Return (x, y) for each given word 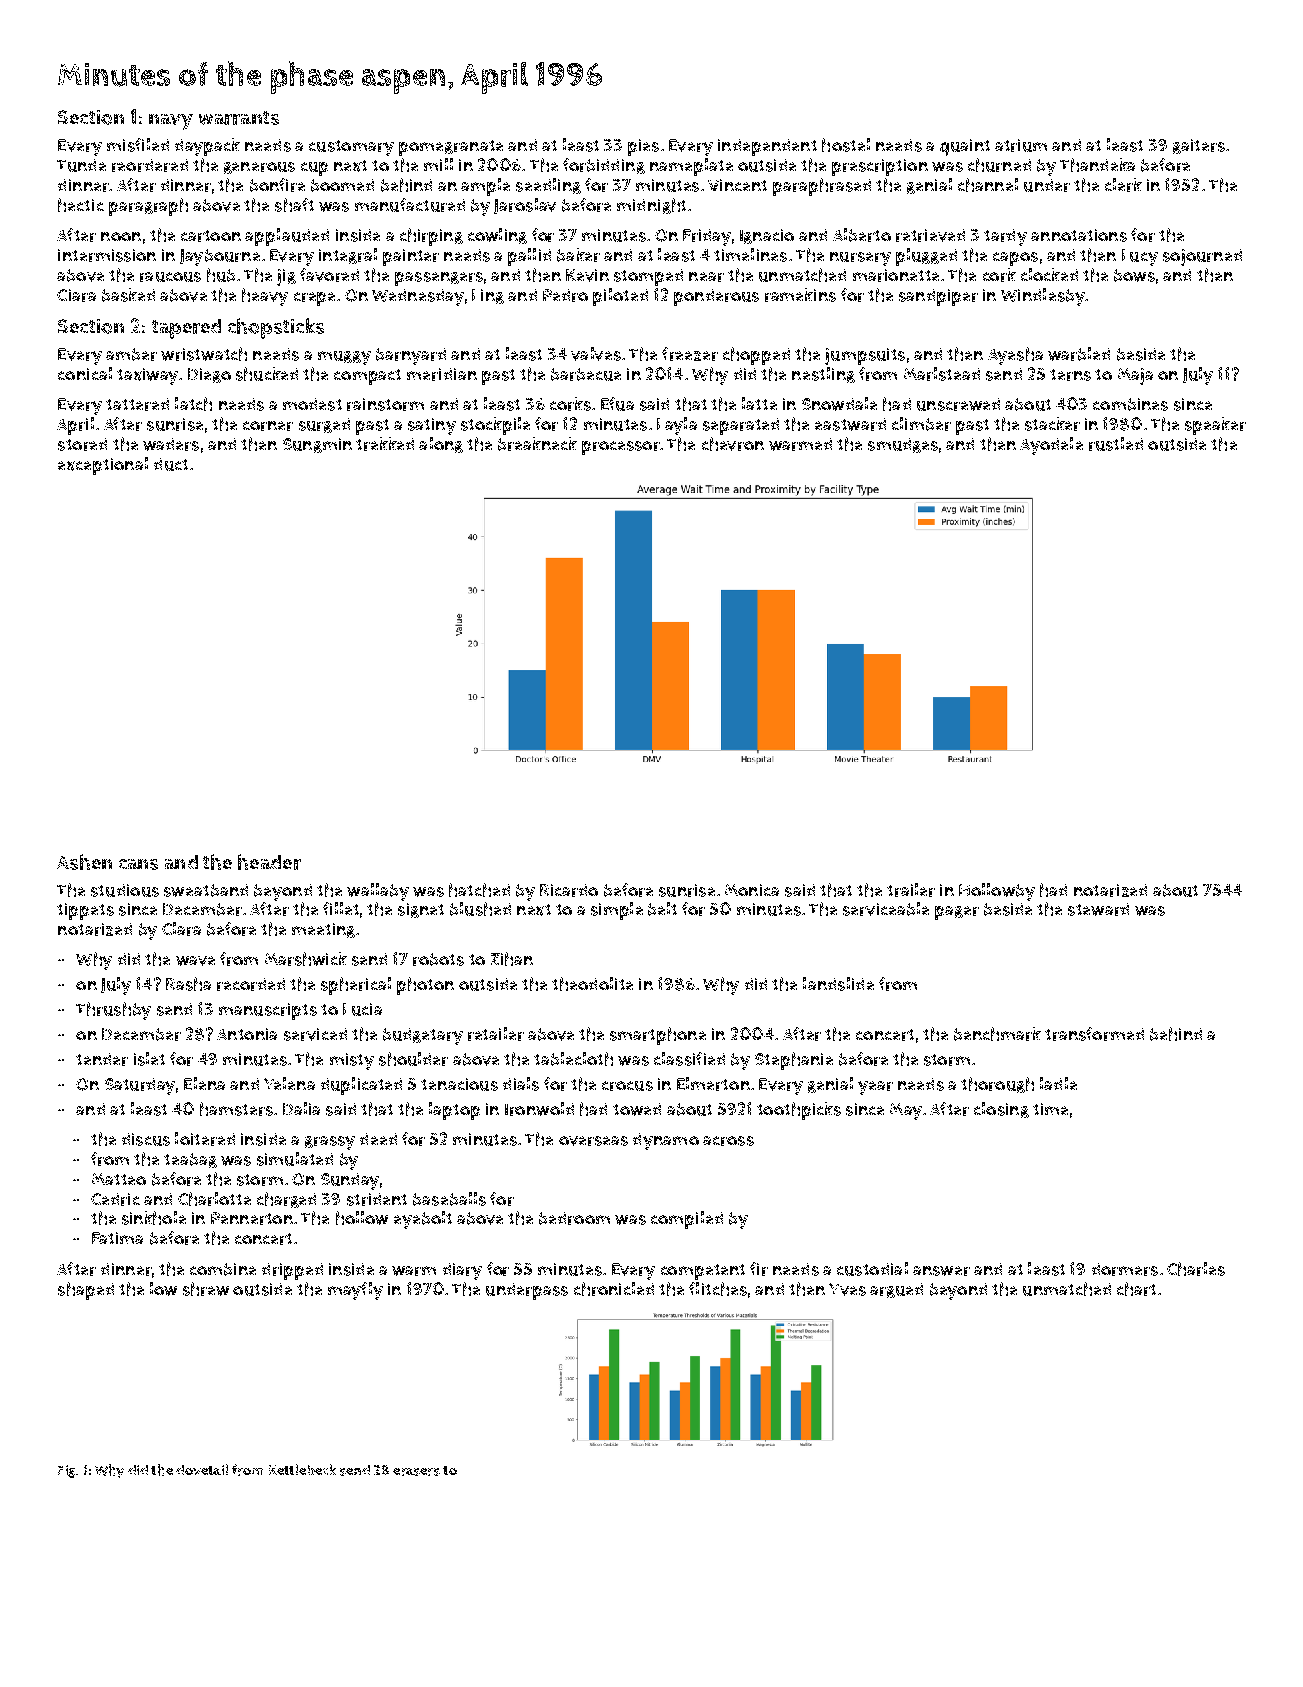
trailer (911, 890)
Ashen (84, 862)
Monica (752, 890)
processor (621, 448)
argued (896, 1290)
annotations (1079, 235)
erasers (416, 1472)
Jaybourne (220, 257)
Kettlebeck (302, 1469)
